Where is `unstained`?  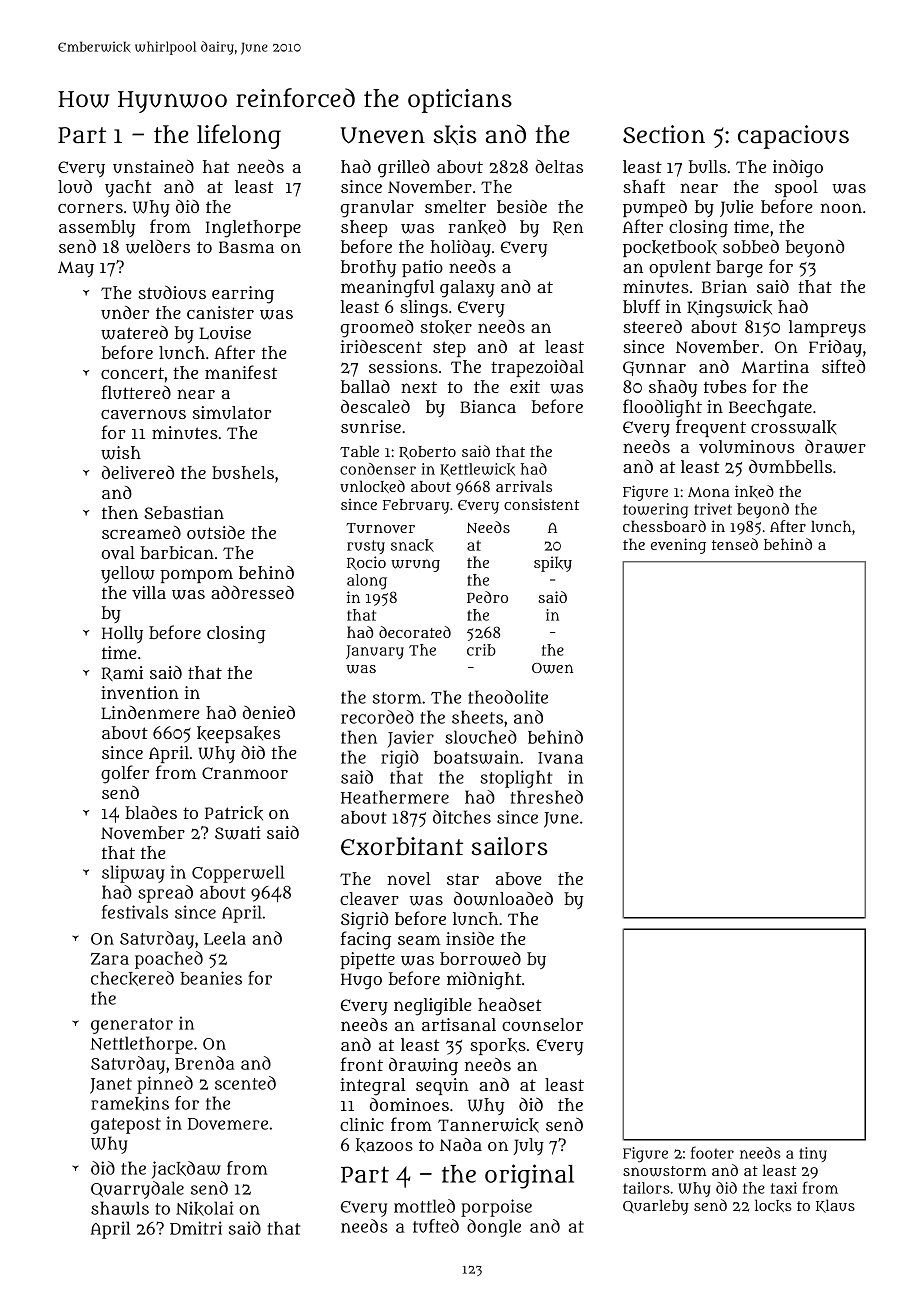
unstained is located at coordinates (153, 166).
